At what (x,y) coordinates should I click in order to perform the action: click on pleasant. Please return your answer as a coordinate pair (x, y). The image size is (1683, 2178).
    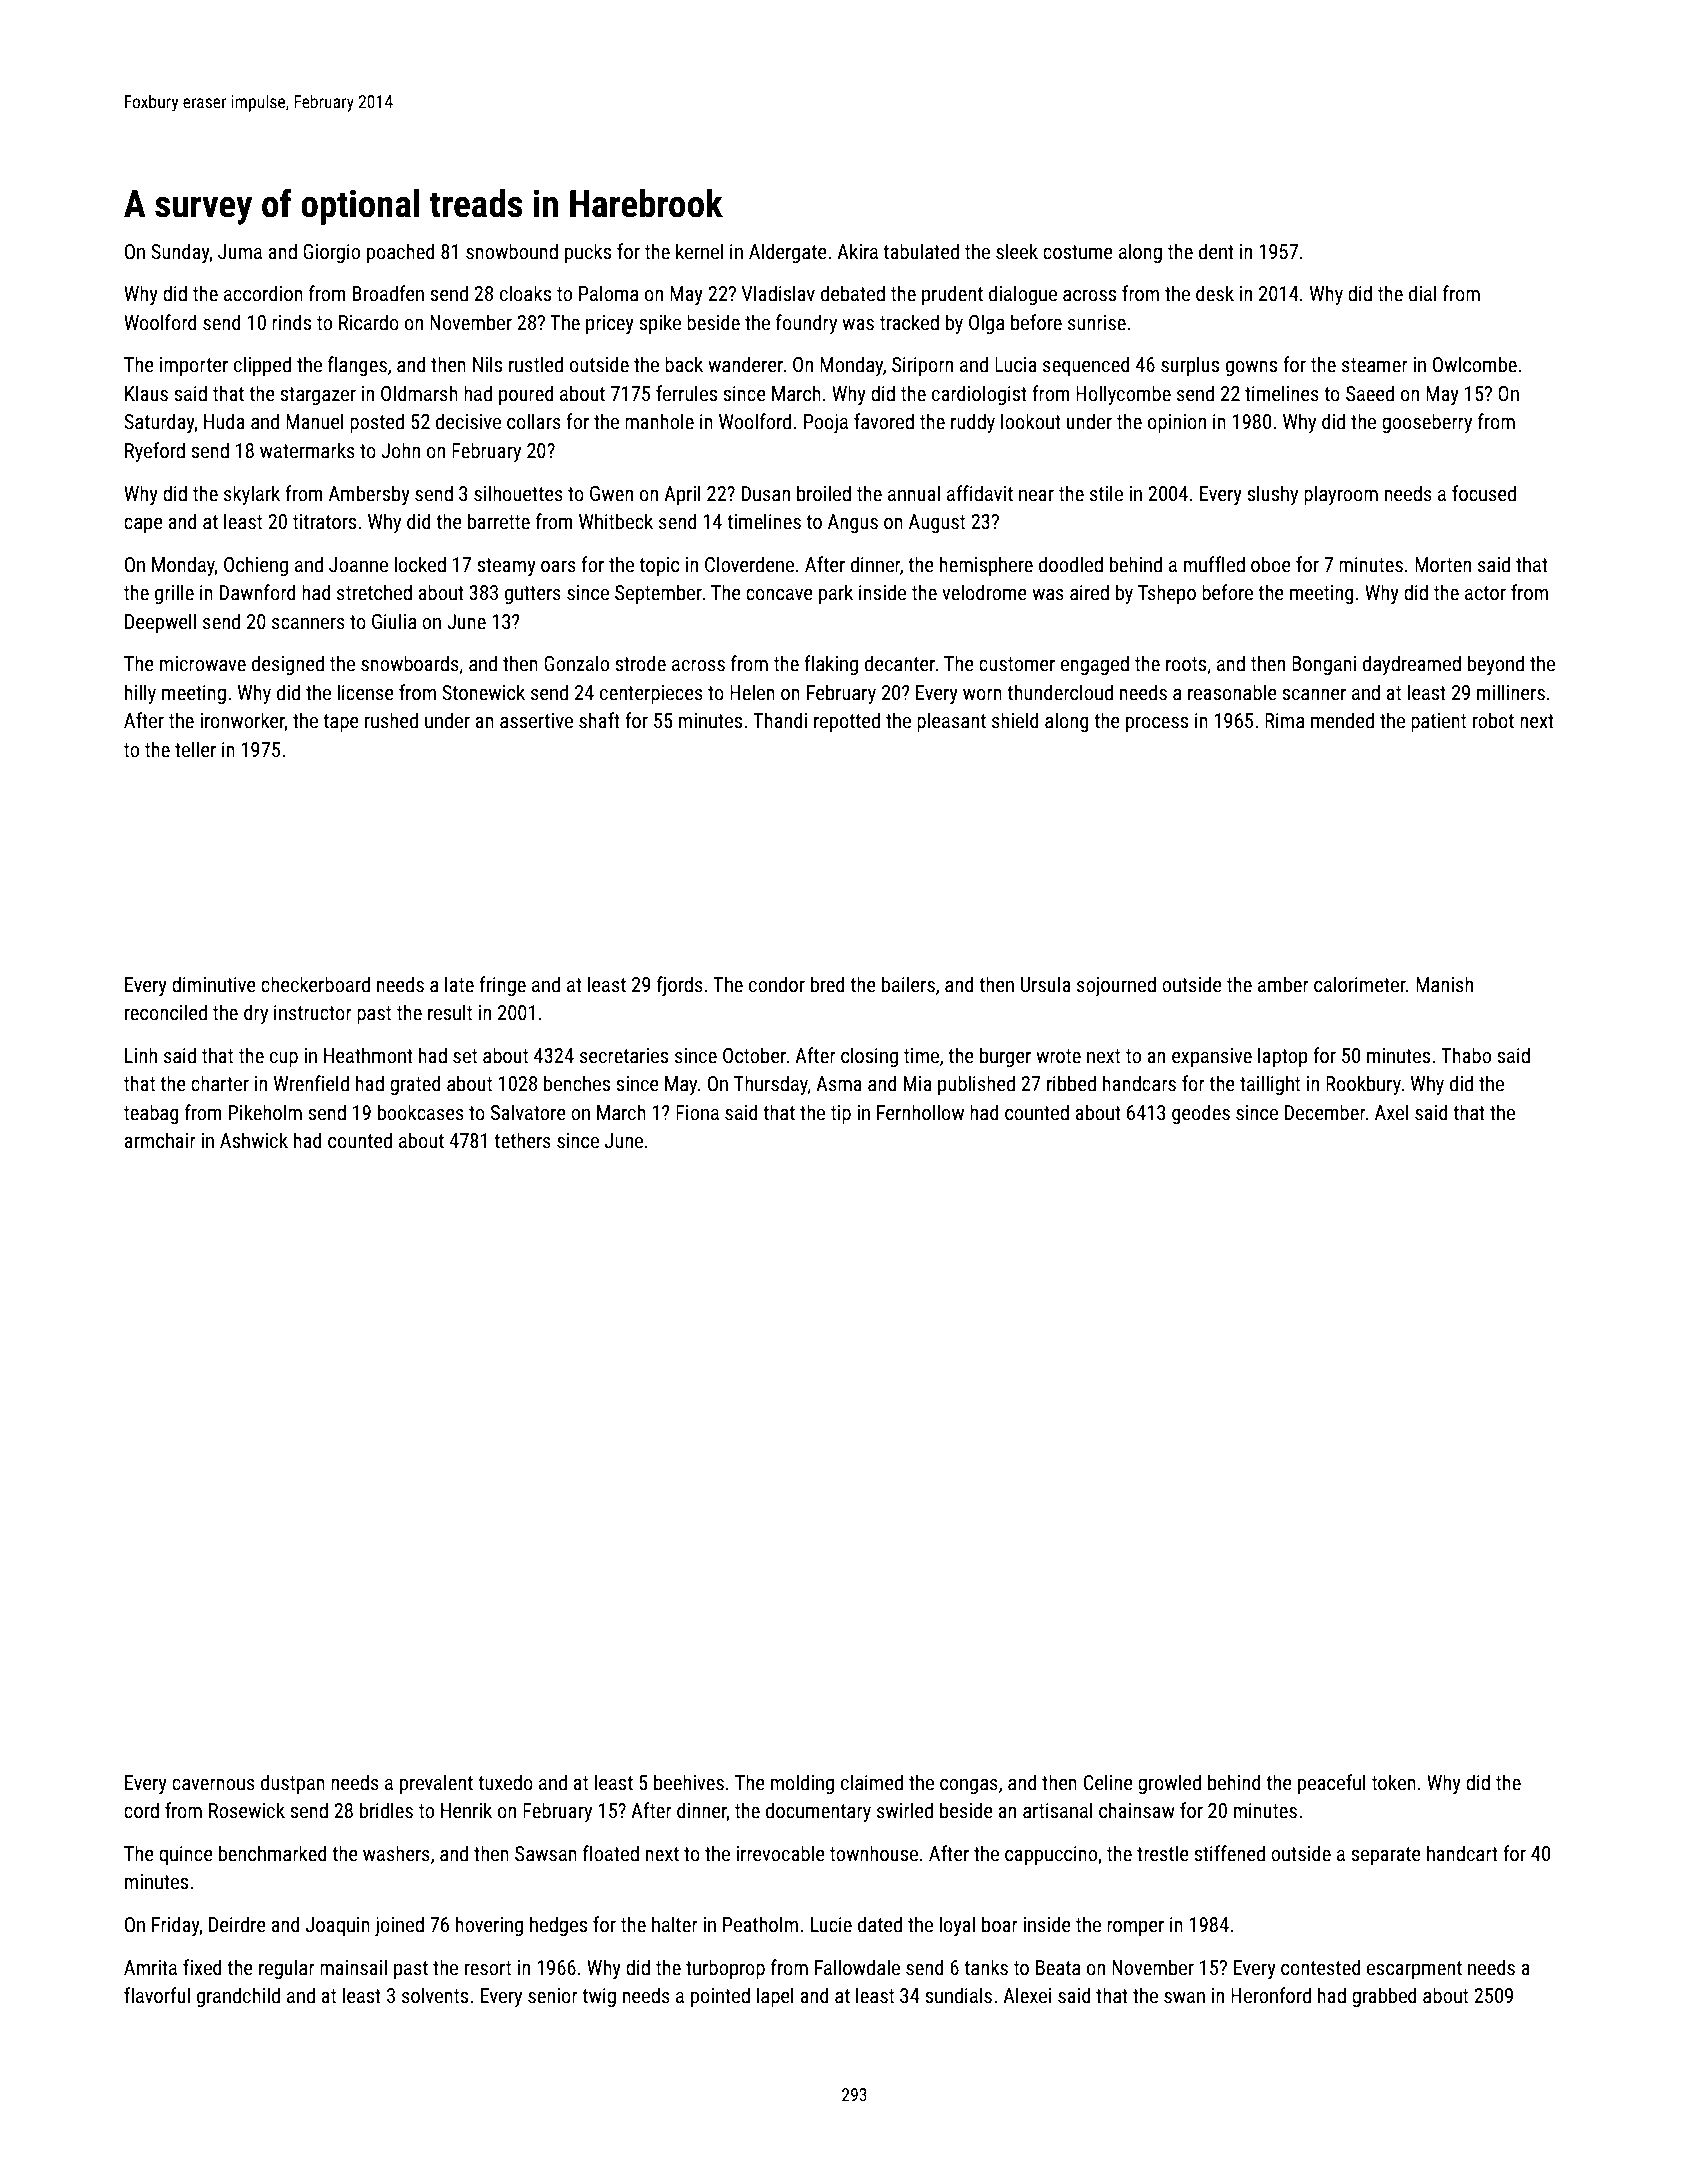
    Looking at the image, I should click on (951, 722).
